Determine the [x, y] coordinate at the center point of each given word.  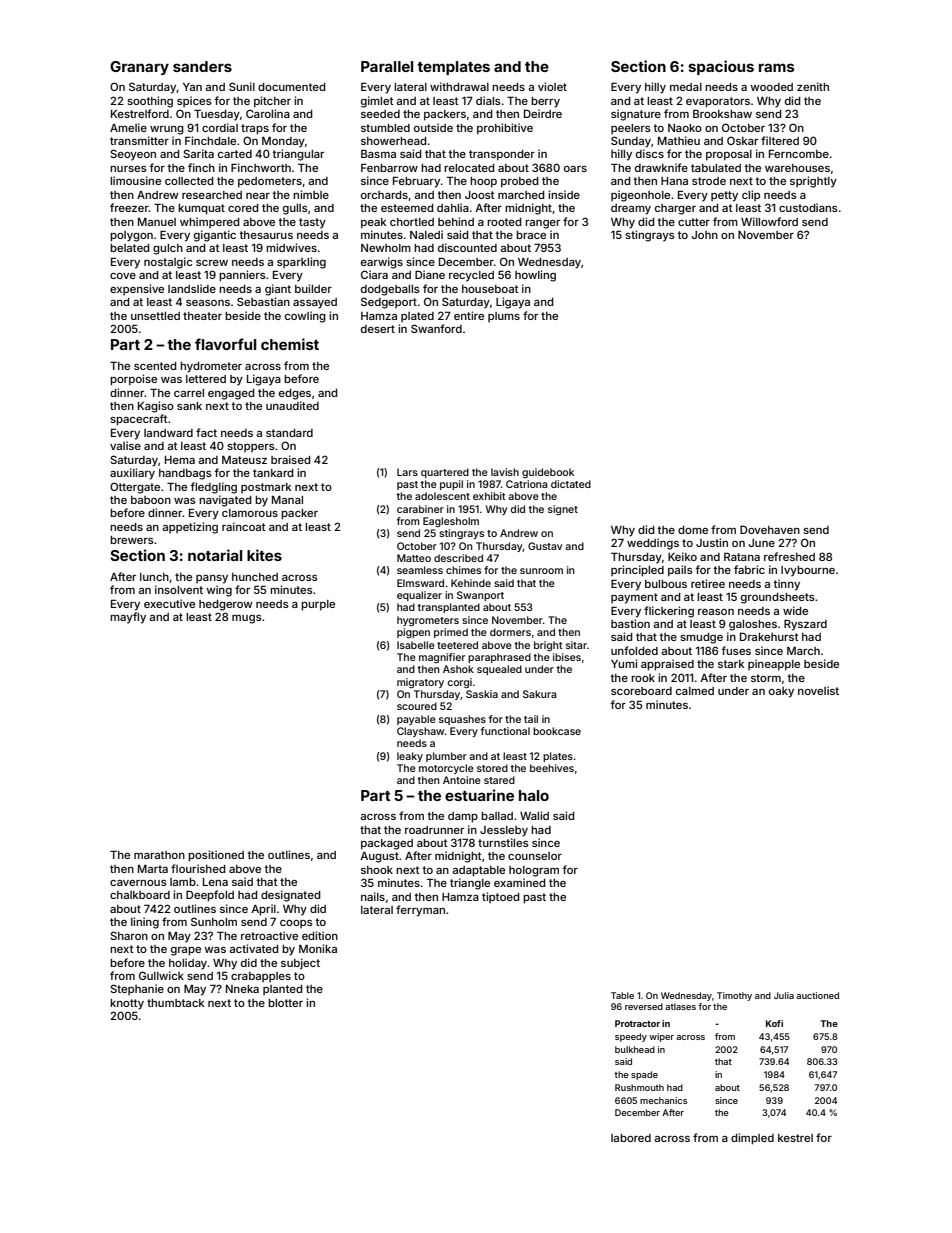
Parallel [387, 66]
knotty [127, 1004]
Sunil [242, 86]
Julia [784, 995]
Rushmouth [639, 1087]
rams [777, 67]
